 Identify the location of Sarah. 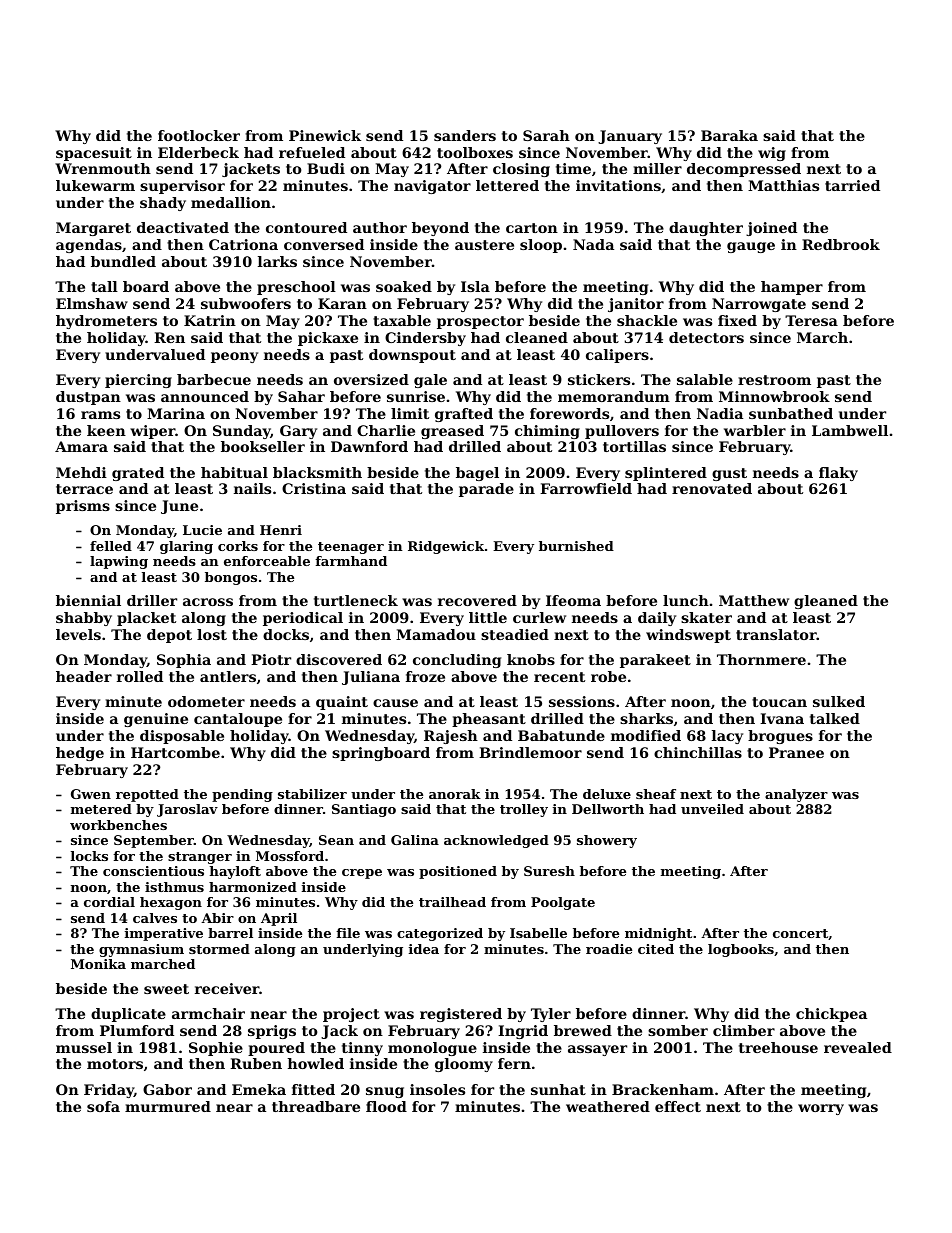
(546, 135).
